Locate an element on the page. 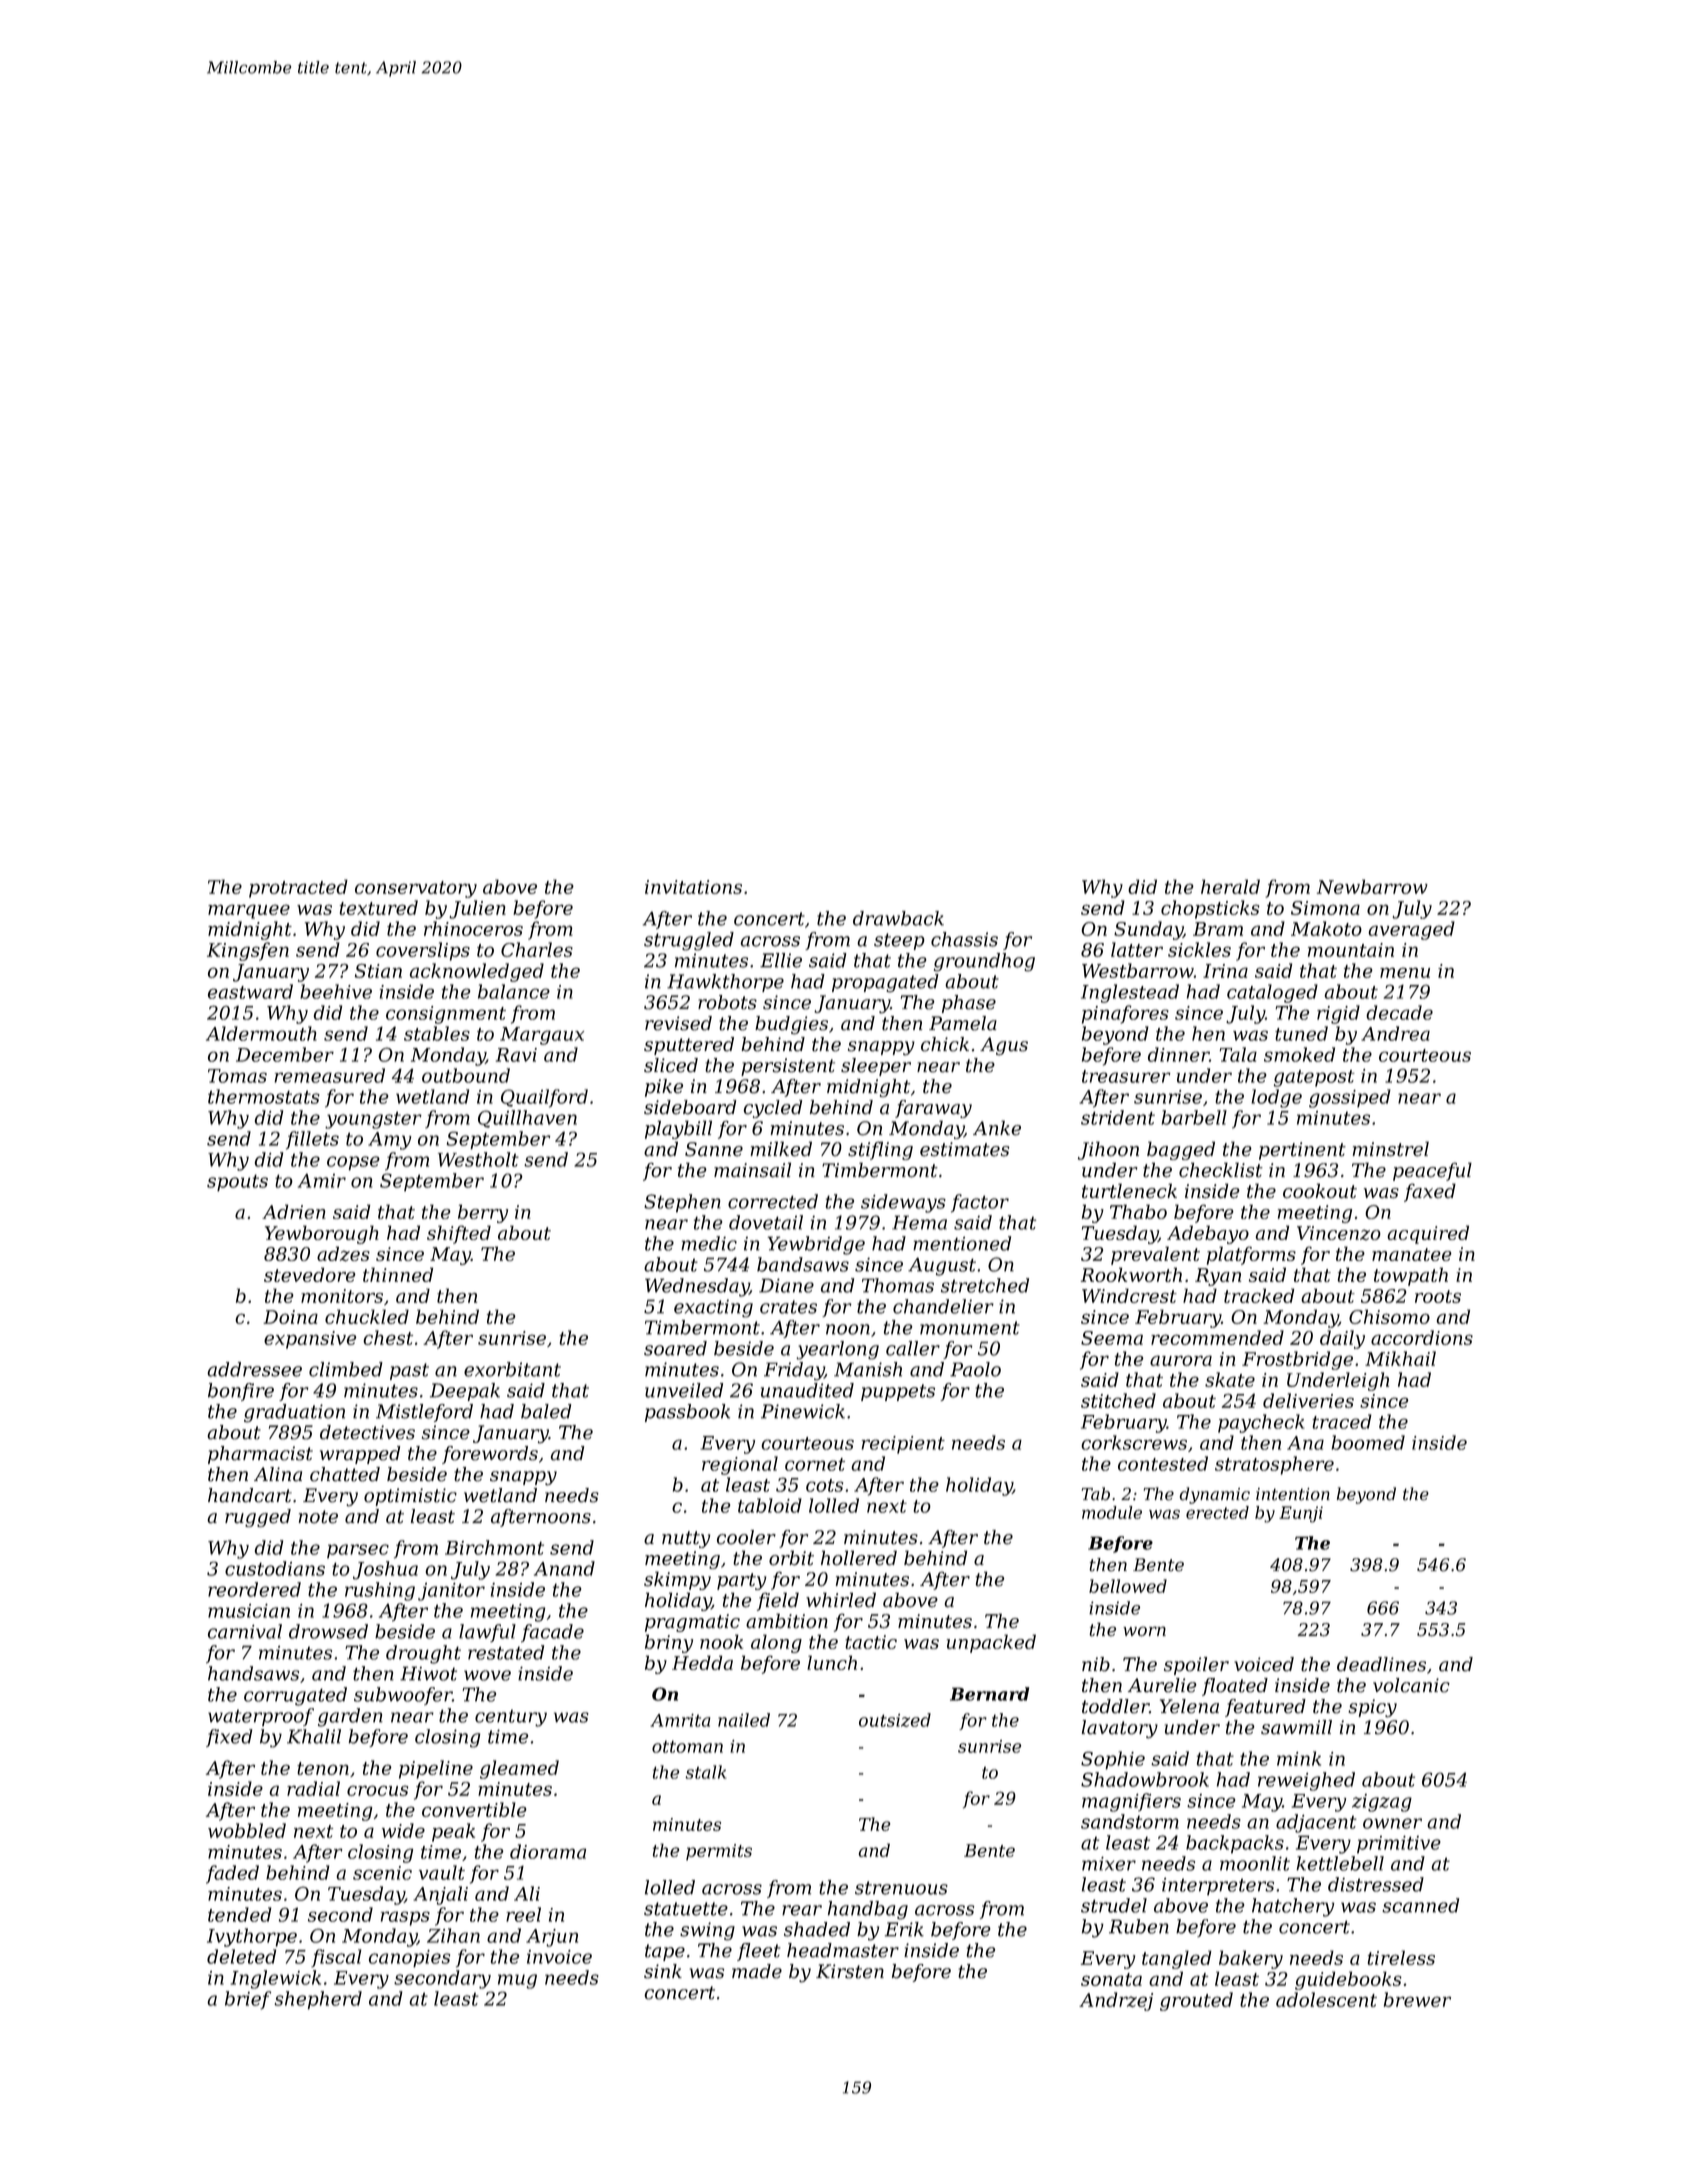 The width and height of the document is (1683, 2178). Kirsten is located at coordinates (850, 1971).
